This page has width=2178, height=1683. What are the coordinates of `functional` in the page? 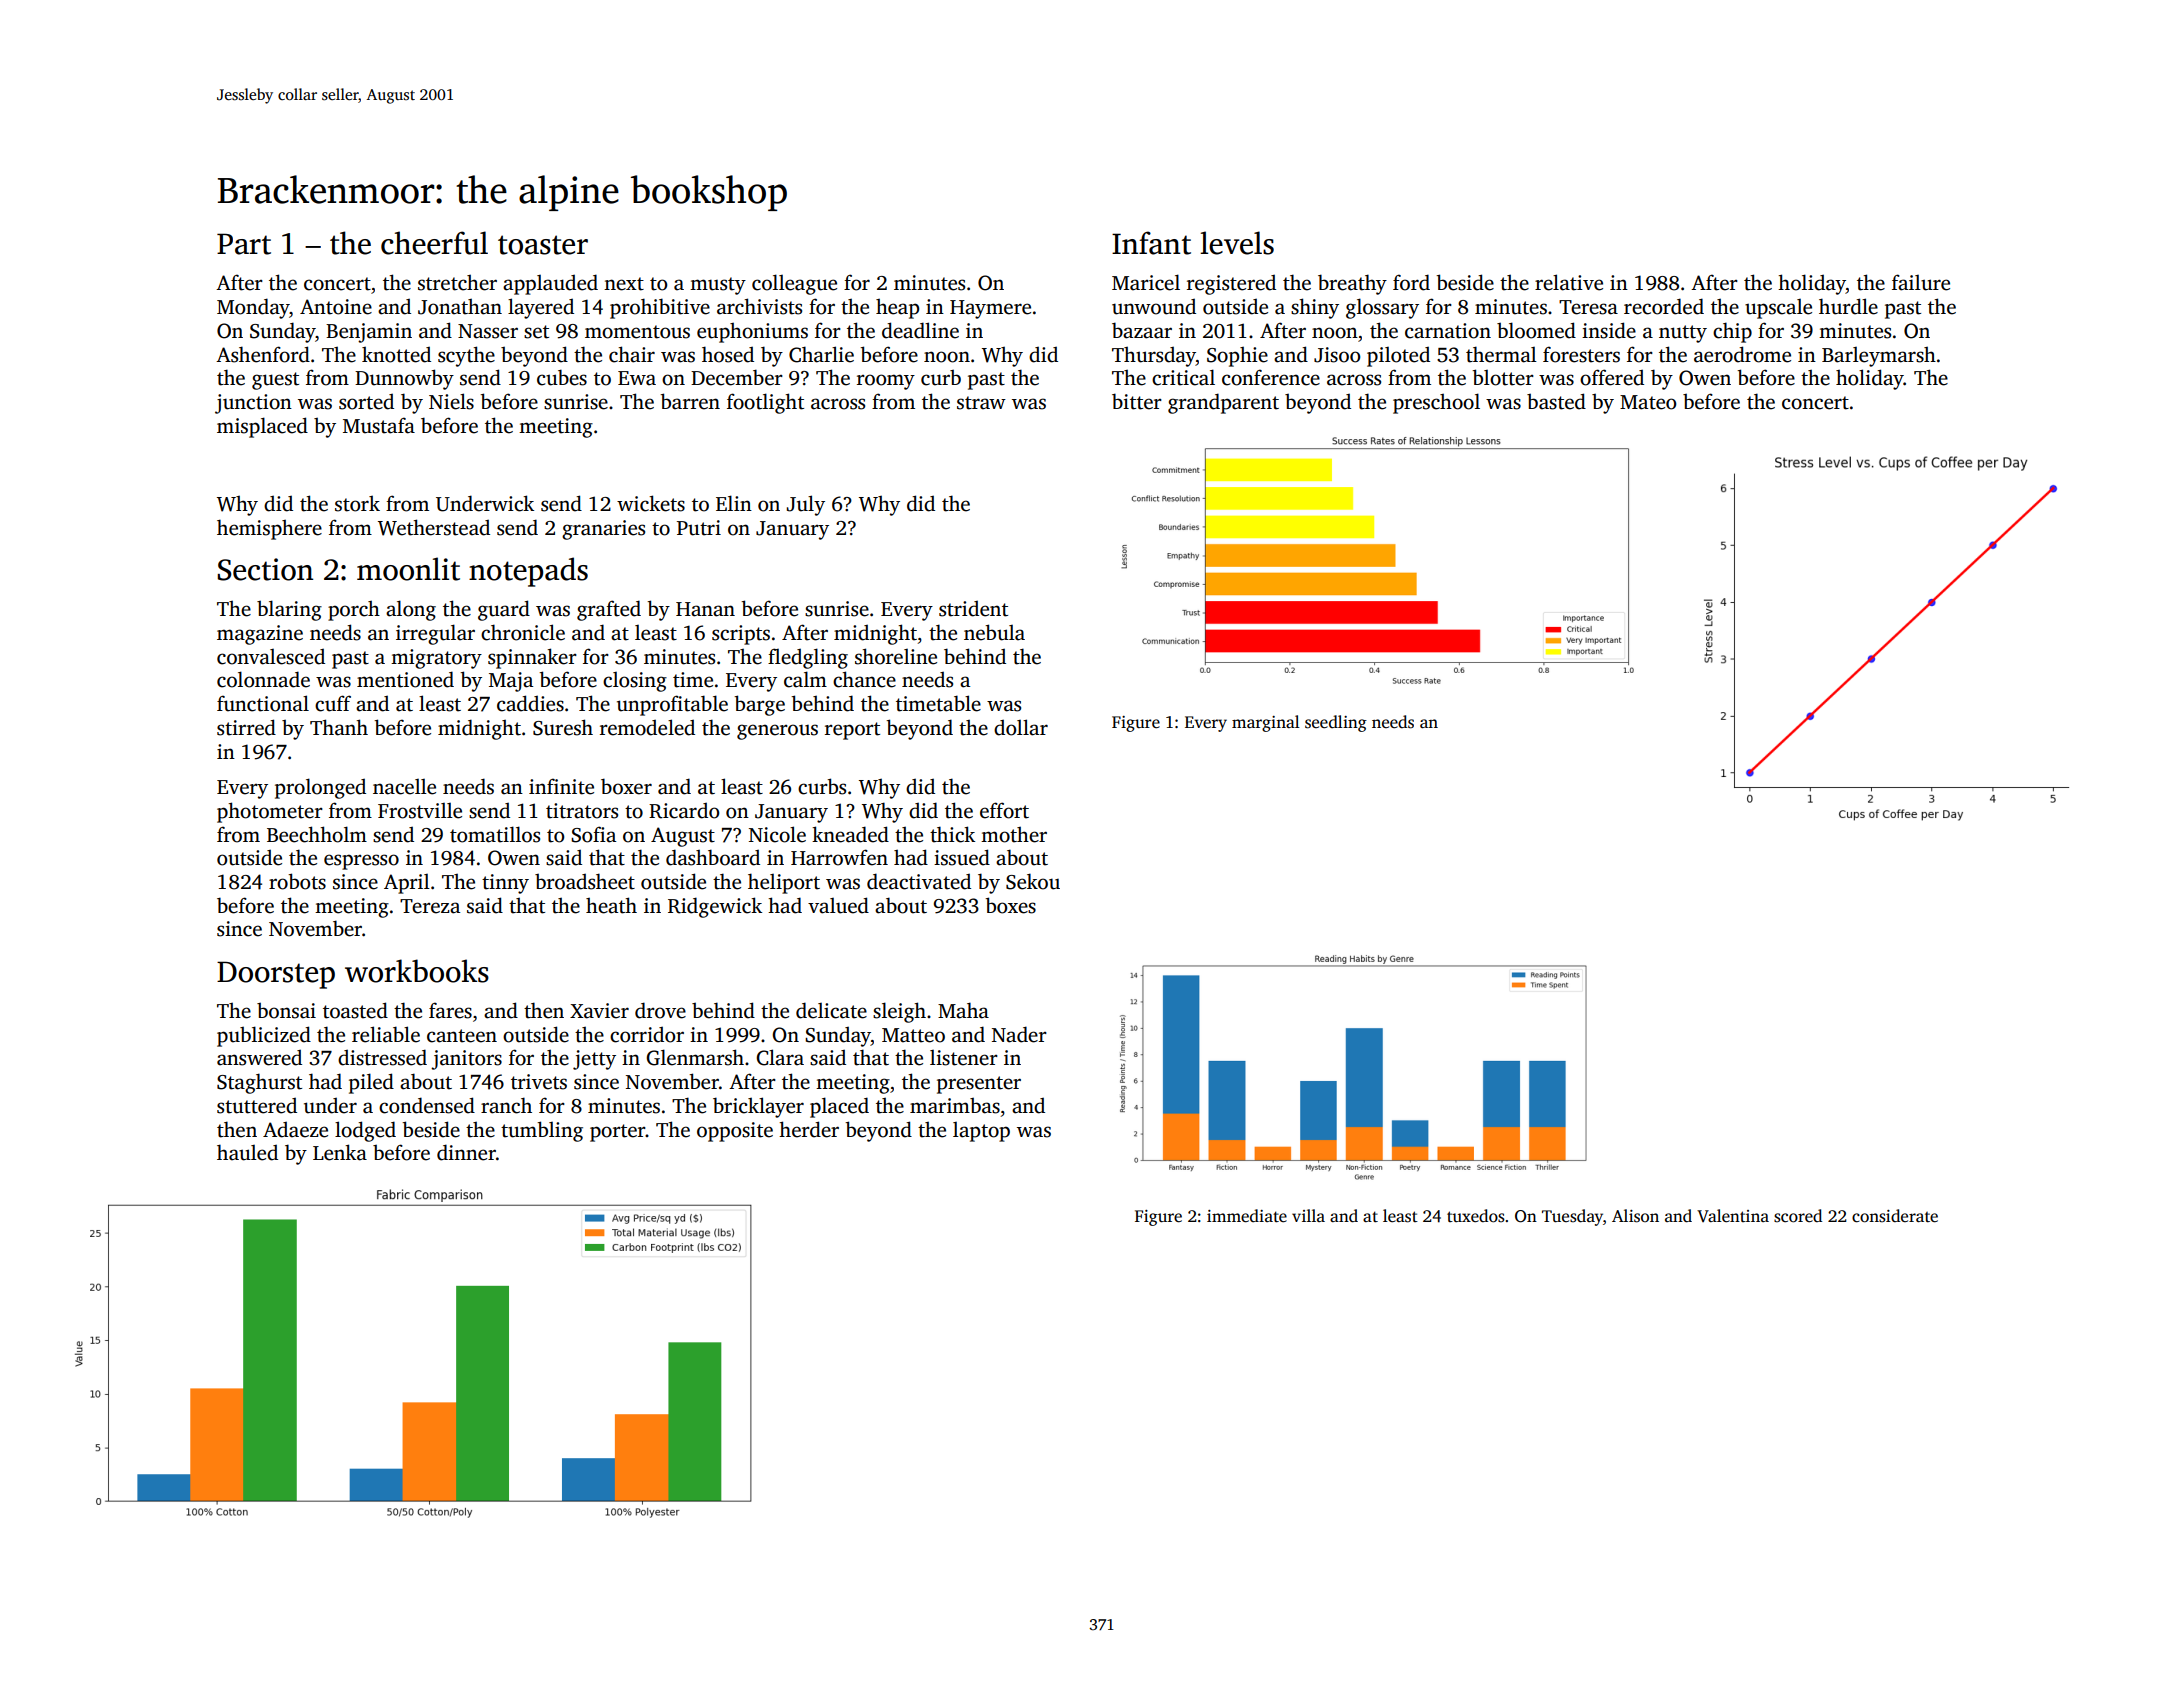 It's located at (263, 703).
